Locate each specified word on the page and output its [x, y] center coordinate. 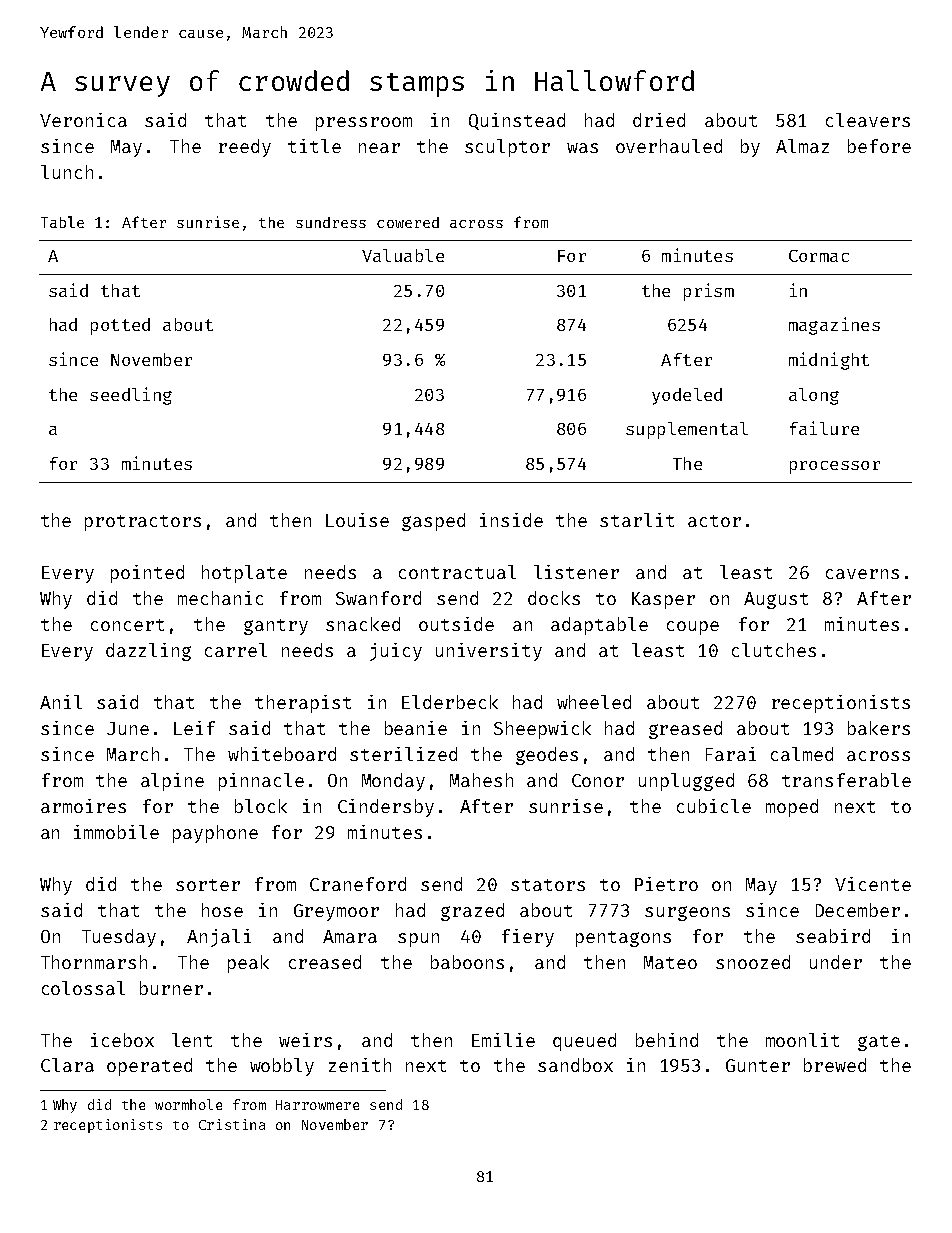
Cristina [232, 1124]
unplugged [686, 782]
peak [248, 964]
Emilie [503, 1040]
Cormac [819, 256]
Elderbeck [450, 702]
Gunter [758, 1065]
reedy [245, 148]
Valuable [403, 255]
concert [127, 625]
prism [709, 292]
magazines [834, 326]
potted [120, 326]
